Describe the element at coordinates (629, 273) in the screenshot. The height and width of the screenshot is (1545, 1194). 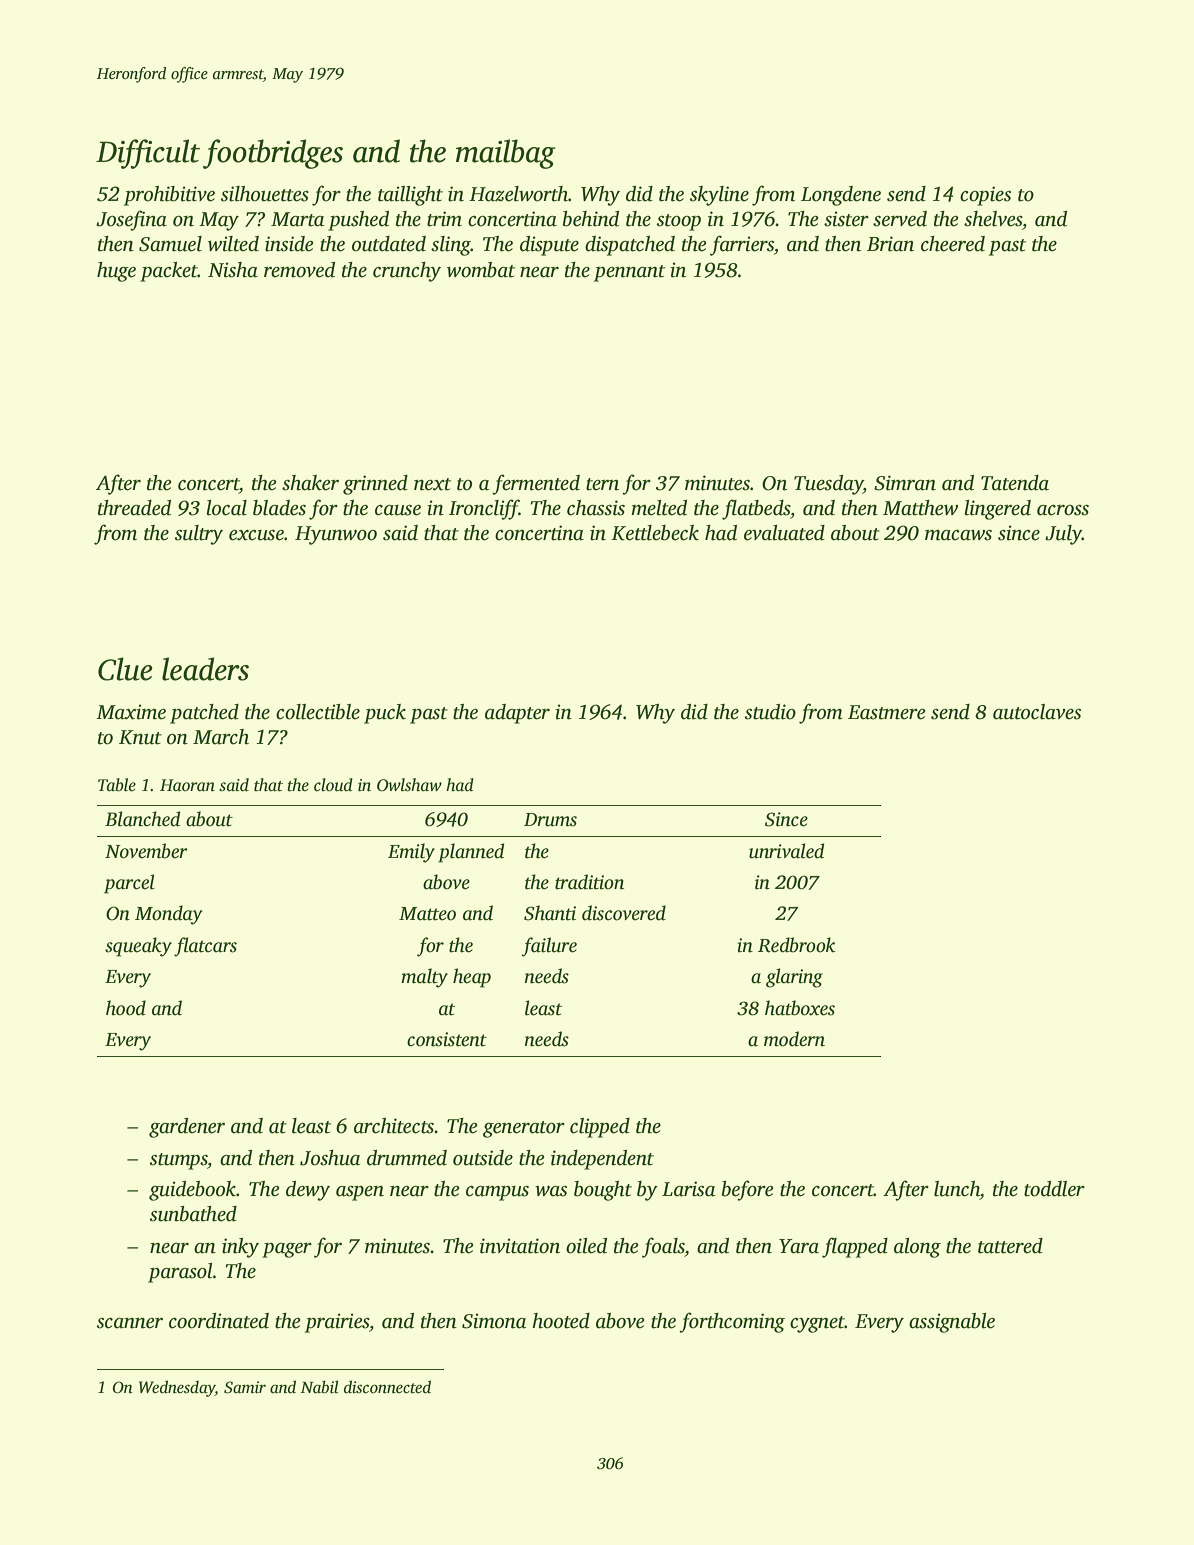
I see `pennant` at that location.
